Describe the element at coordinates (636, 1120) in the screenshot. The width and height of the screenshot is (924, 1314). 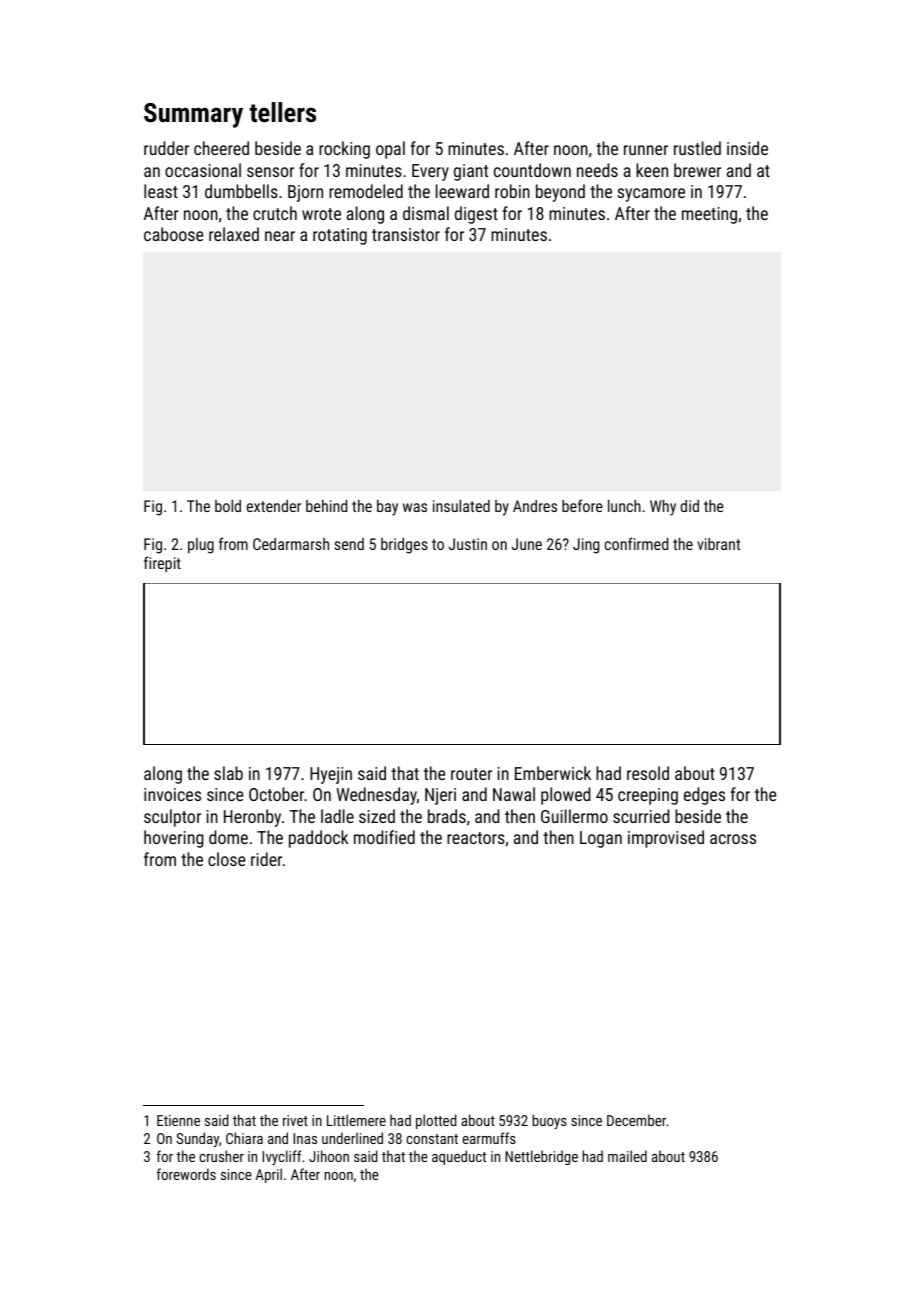
I see `December` at that location.
